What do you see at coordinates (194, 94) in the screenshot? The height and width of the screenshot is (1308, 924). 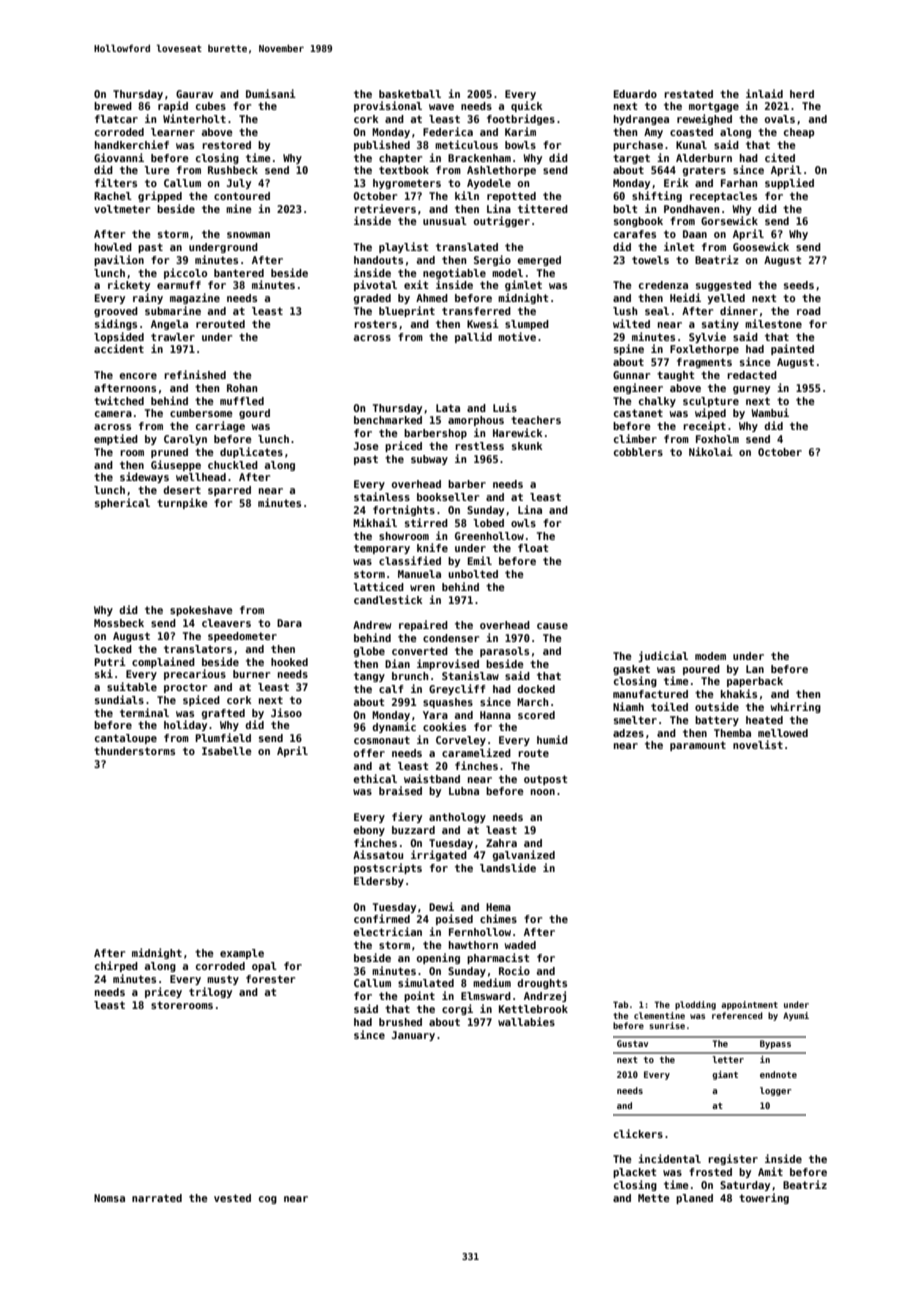 I see `Gaurav` at bounding box center [194, 94].
